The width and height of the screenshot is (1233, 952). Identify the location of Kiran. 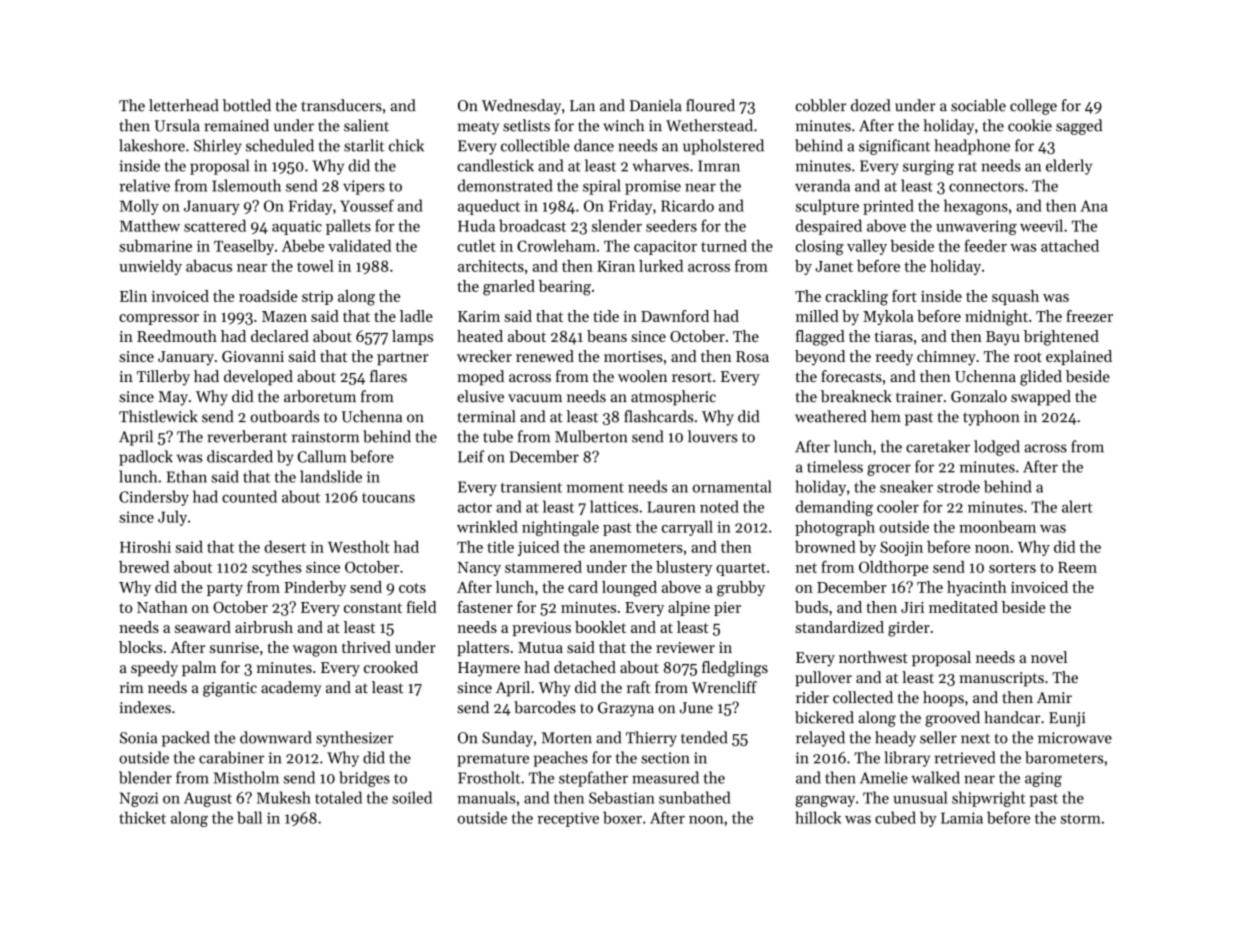
(616, 266).
